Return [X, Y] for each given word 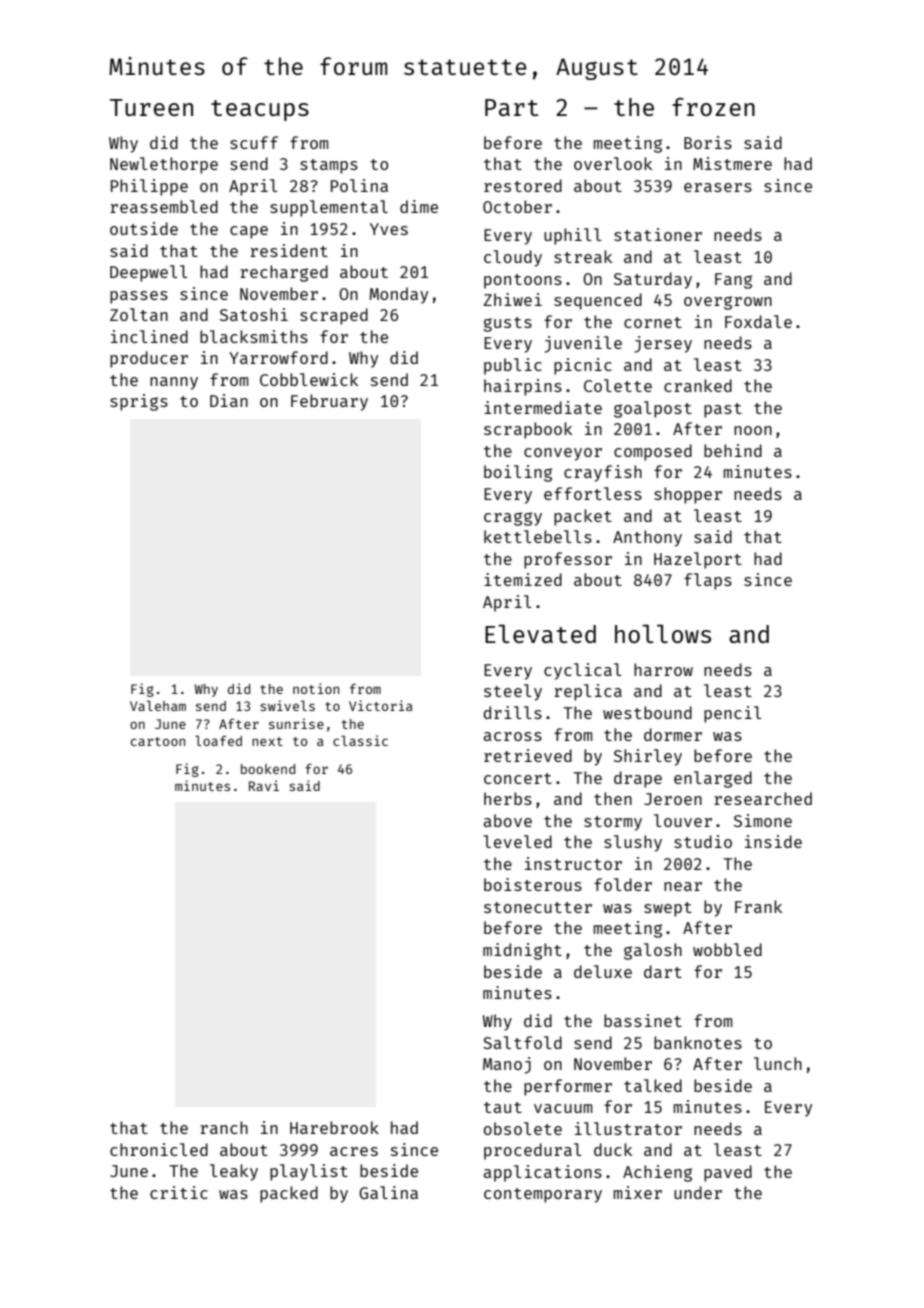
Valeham [158, 705]
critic [179, 1192]
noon [753, 430]
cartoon [158, 741]
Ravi [264, 785]
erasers [718, 187]
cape [249, 232]
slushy [633, 843]
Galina [388, 1192]
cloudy [513, 258]
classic [360, 740]
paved [728, 1173]
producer [149, 359]
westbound [647, 712]
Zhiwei [513, 299]
